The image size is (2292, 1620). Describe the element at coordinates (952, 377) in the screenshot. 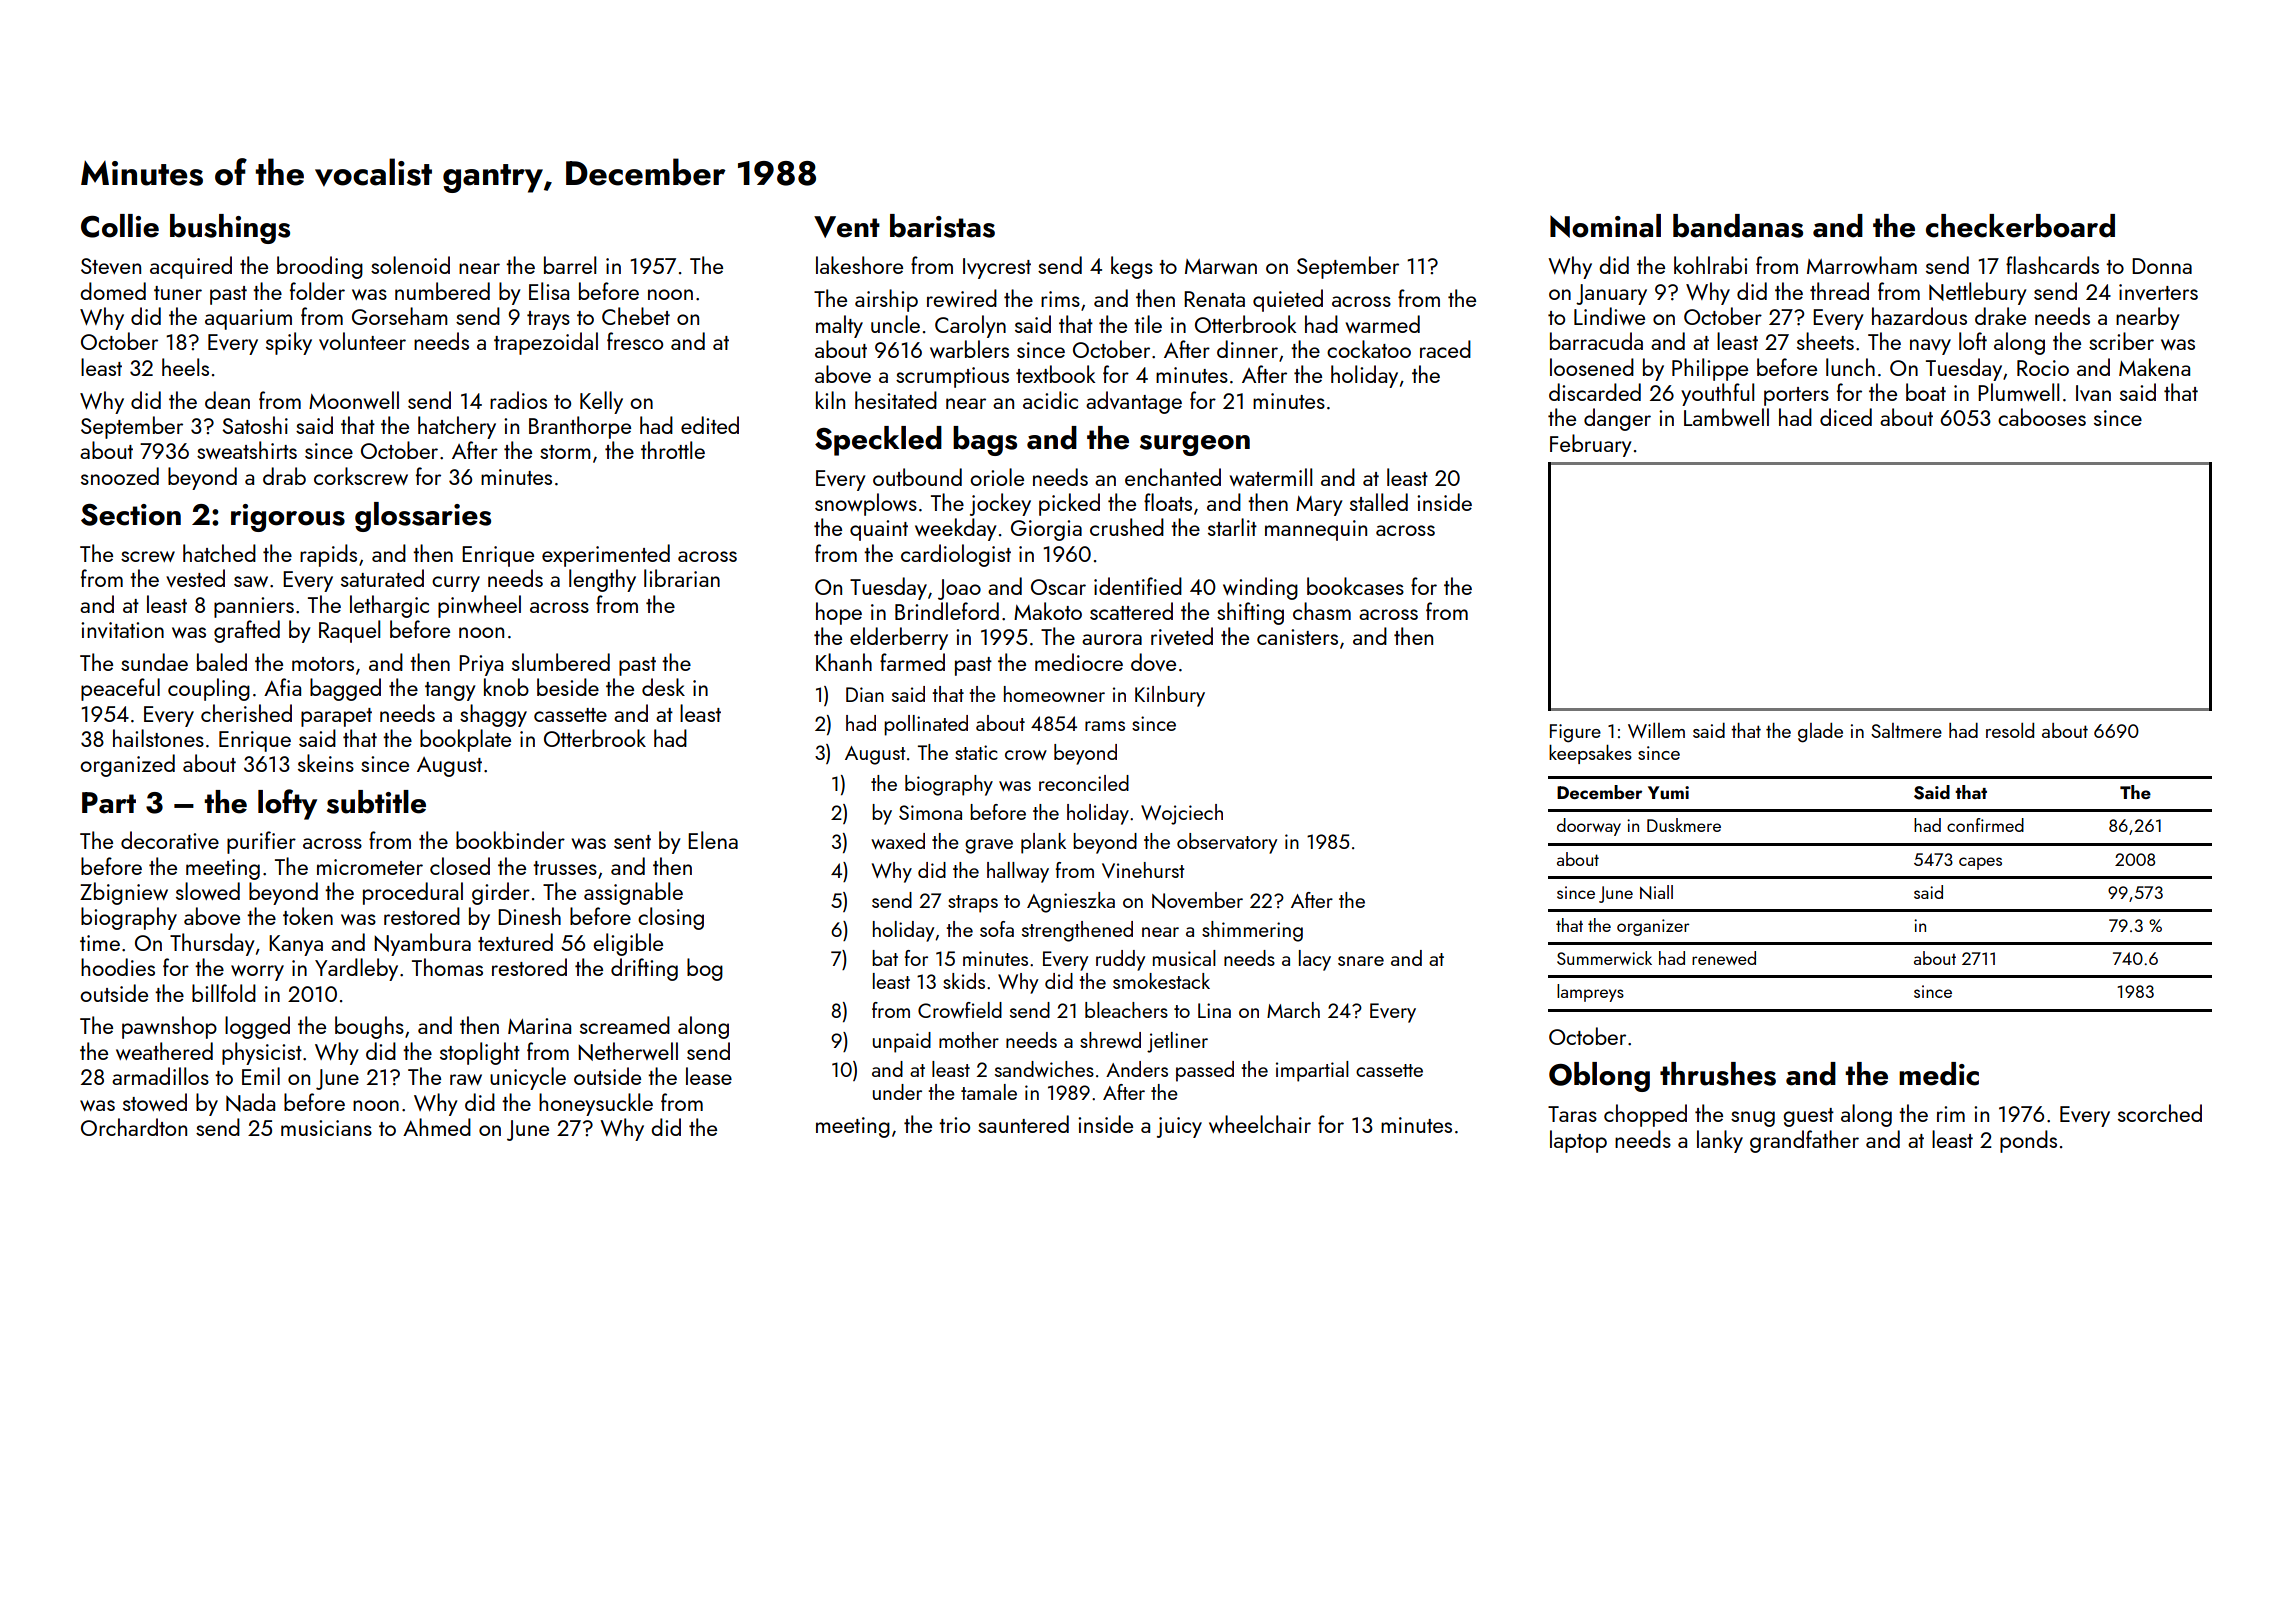

I see `scrumptious` at that location.
